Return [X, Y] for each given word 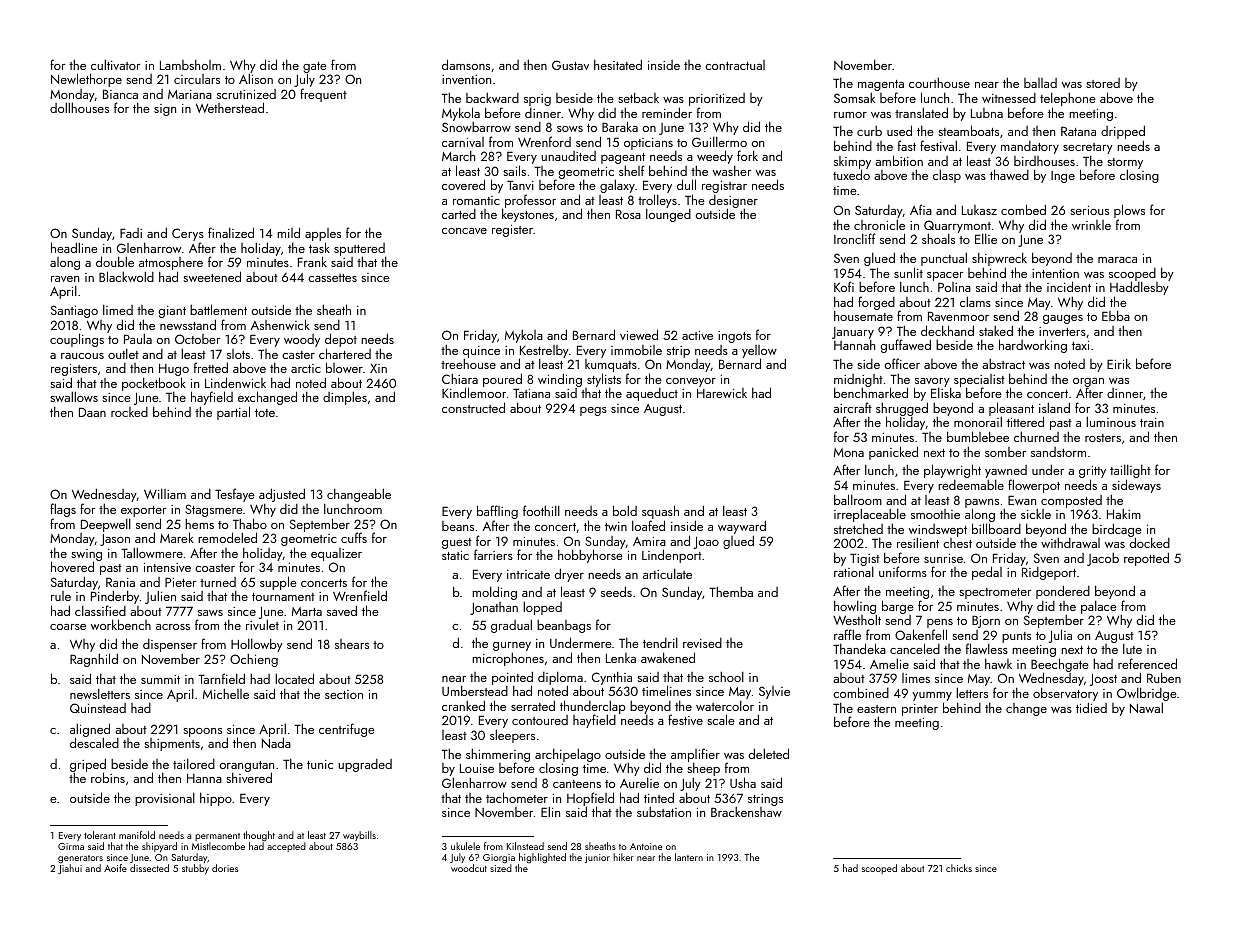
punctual [944, 259]
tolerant [100, 835]
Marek [177, 537]
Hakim [1124, 514]
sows [570, 129]
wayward [742, 527]
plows [1129, 211]
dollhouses [79, 108]
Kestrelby [544, 352]
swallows [74, 397]
